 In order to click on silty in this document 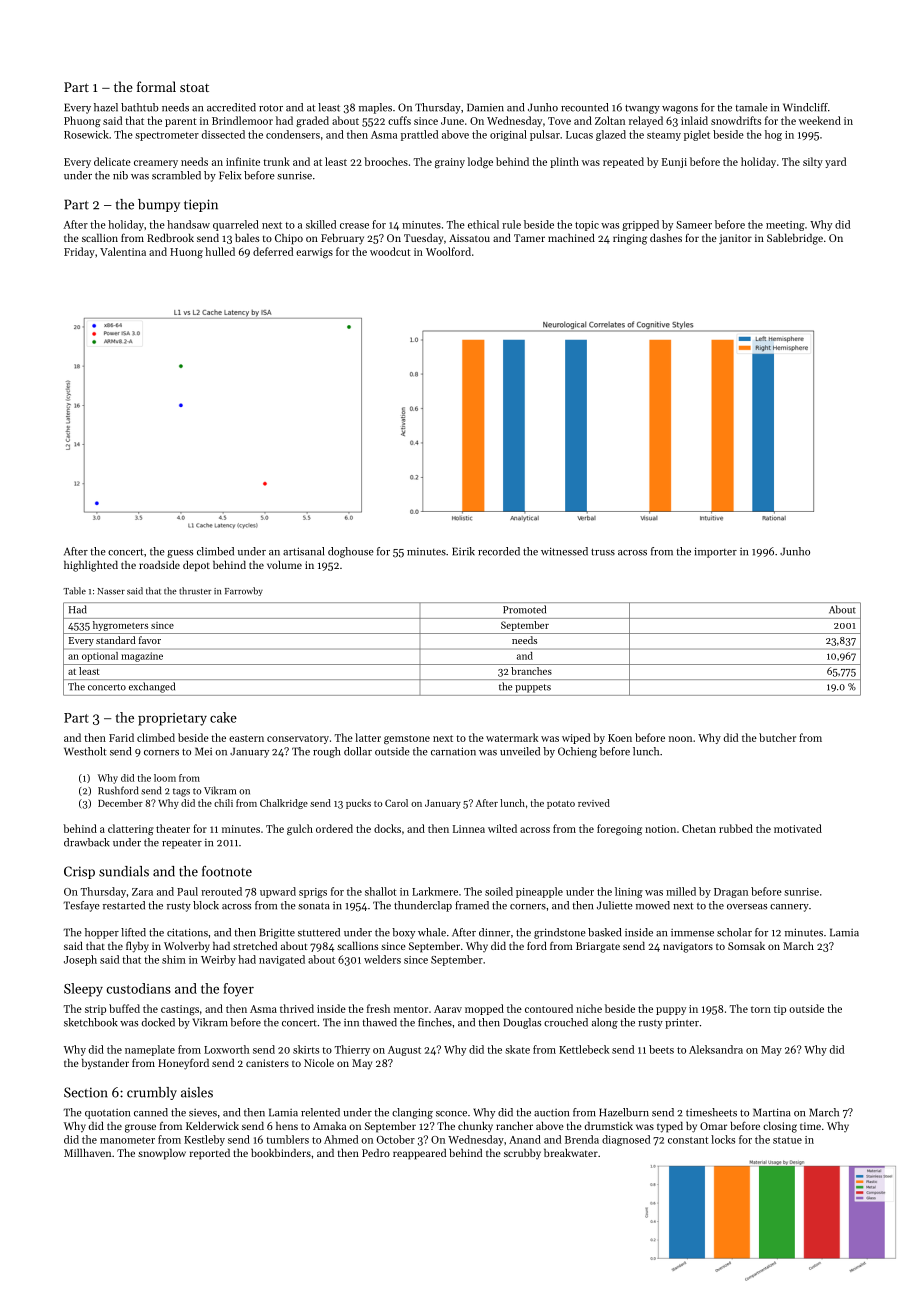, I will do `click(813, 162)`.
